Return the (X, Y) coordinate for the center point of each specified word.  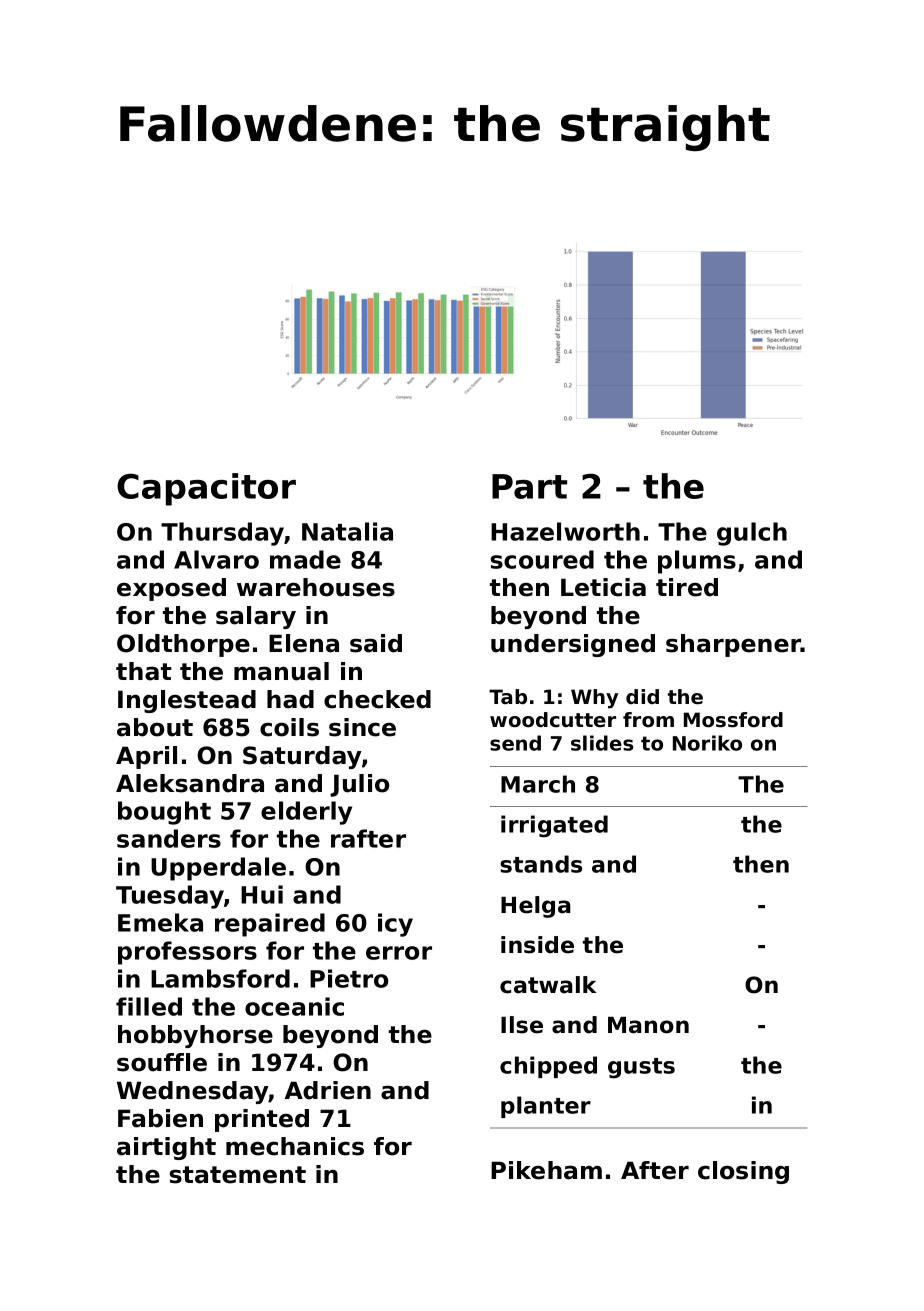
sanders (169, 838)
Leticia (603, 587)
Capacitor (206, 489)
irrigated (554, 826)
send (515, 743)
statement (238, 1175)
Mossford (733, 720)
